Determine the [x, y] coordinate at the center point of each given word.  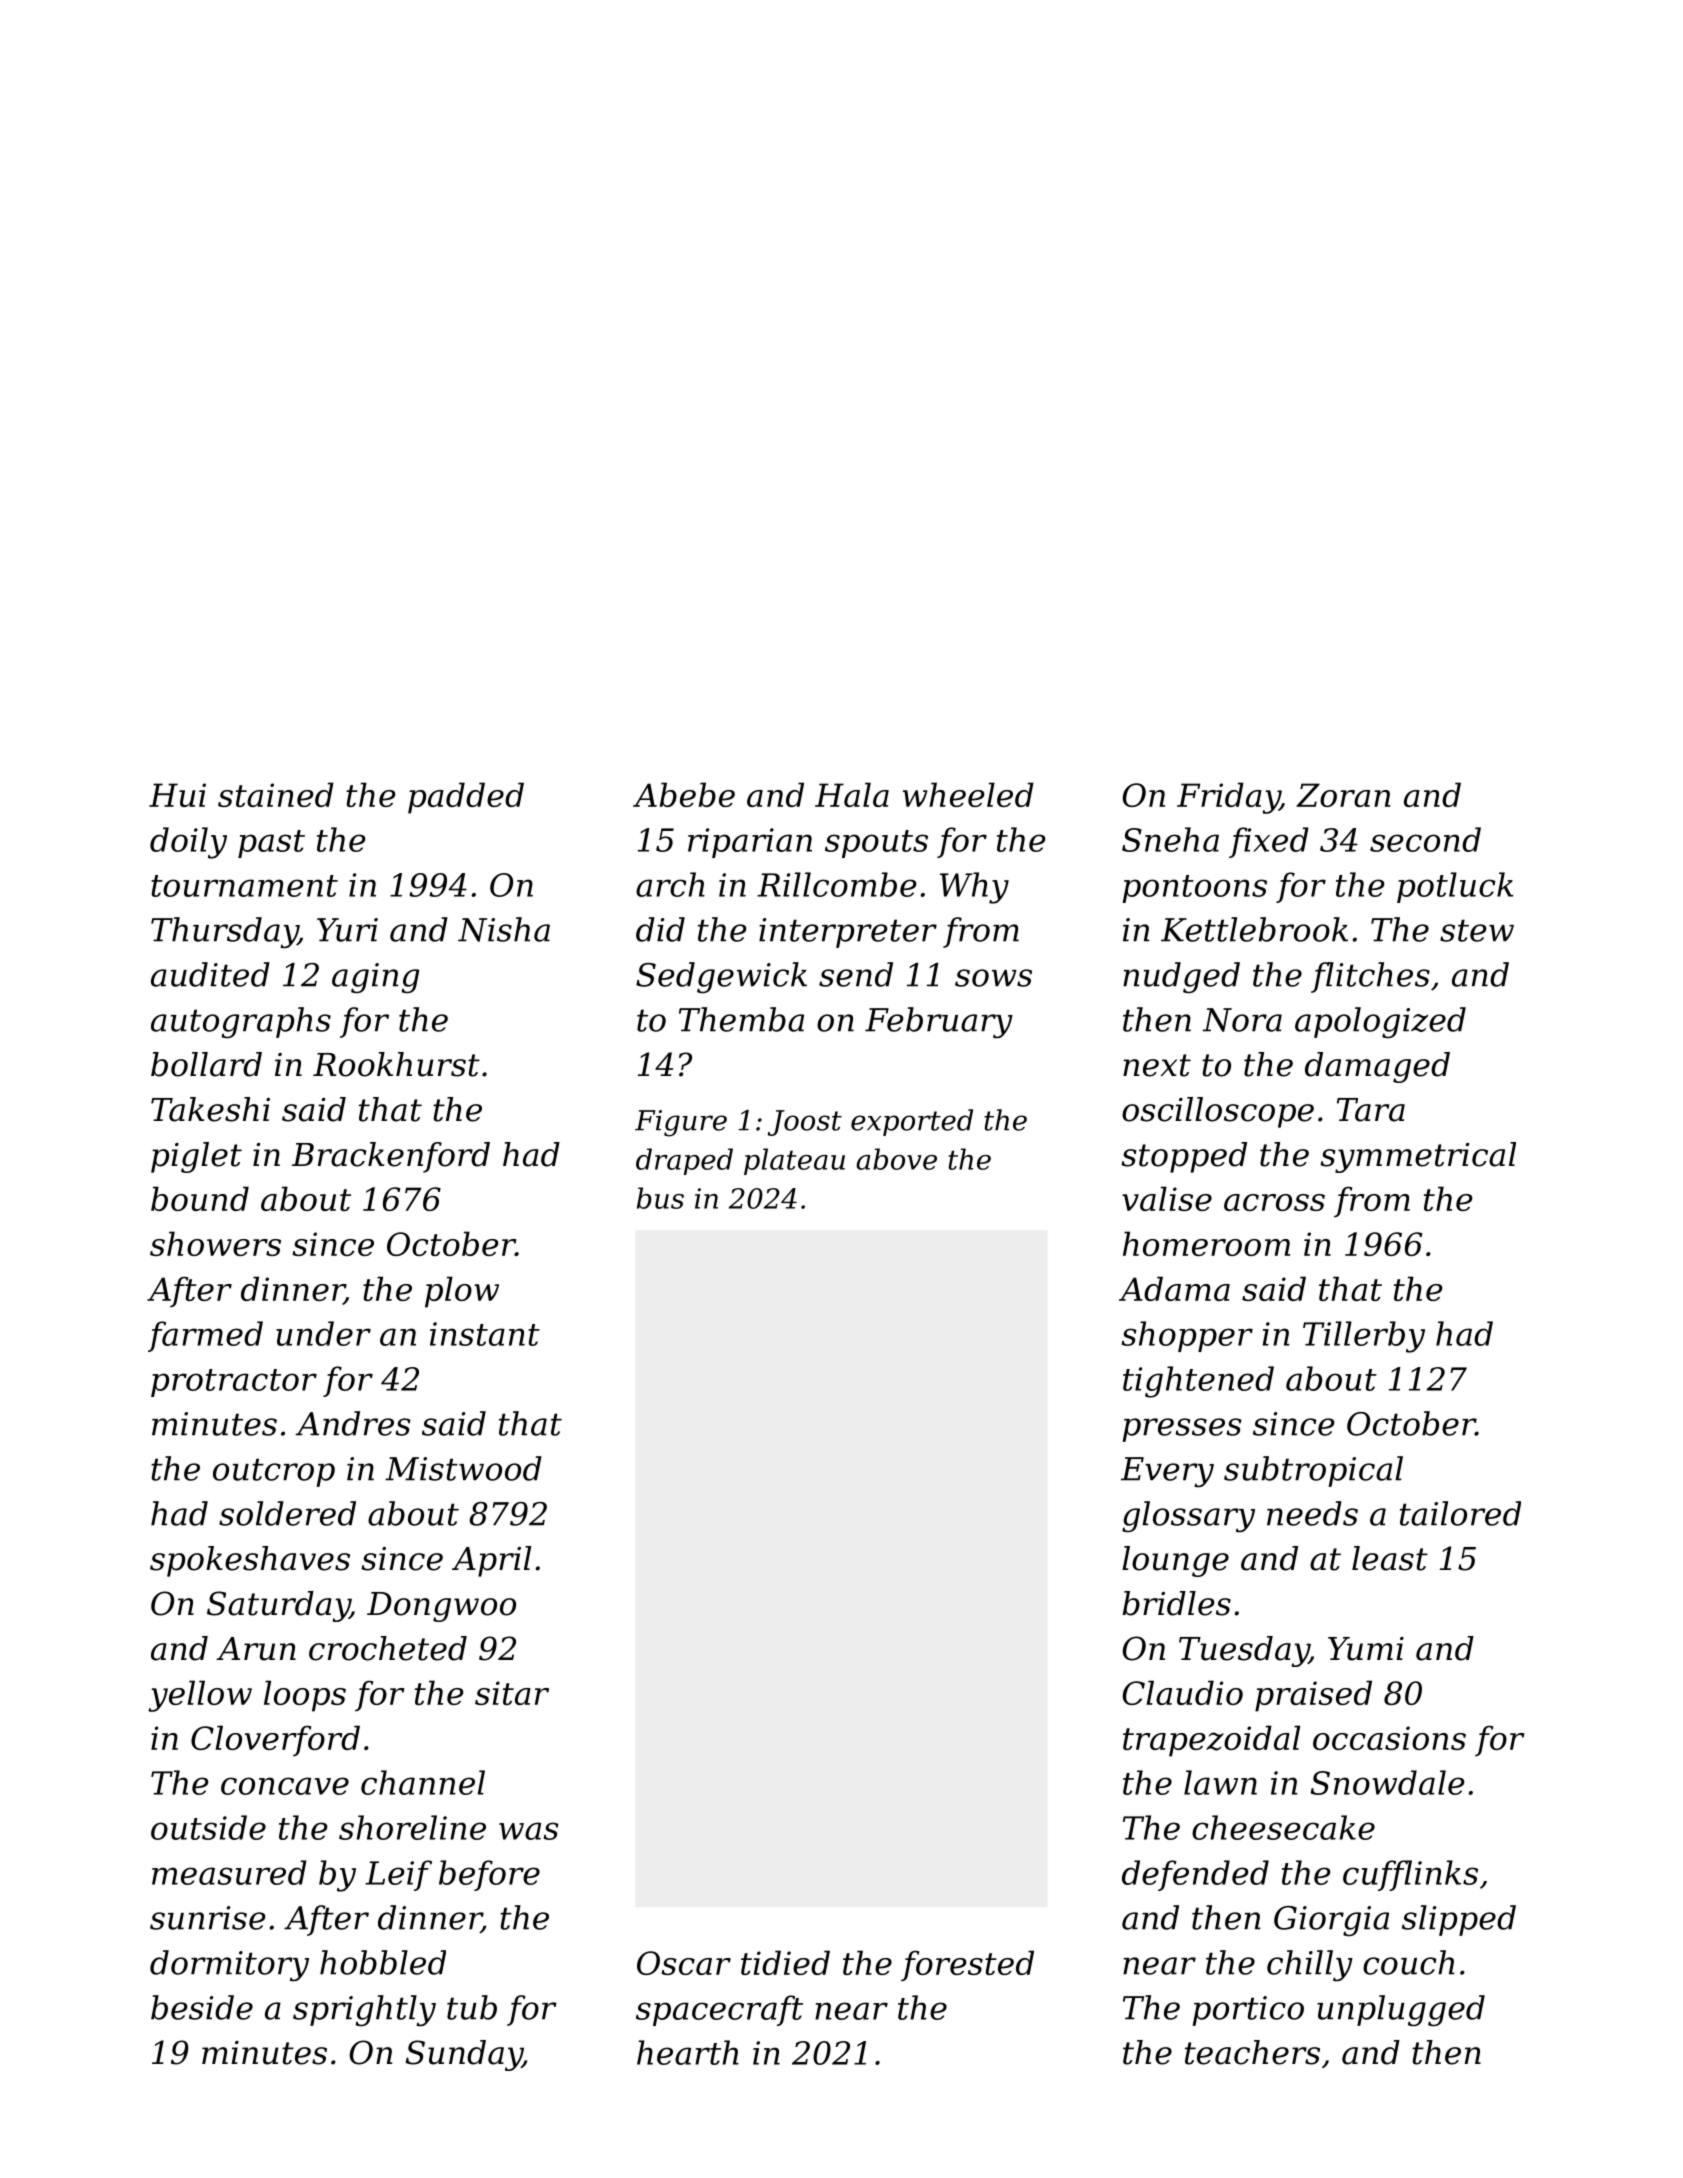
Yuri [347, 930]
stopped [1184, 1157]
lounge [1175, 1561]
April [491, 1561]
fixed [1269, 842]
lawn [1220, 1782]
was [529, 1831]
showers [215, 1243]
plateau [794, 1161]
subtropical [1313, 1471]
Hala [852, 794]
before [489, 1875]
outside [208, 1827]
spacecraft [719, 2010]
